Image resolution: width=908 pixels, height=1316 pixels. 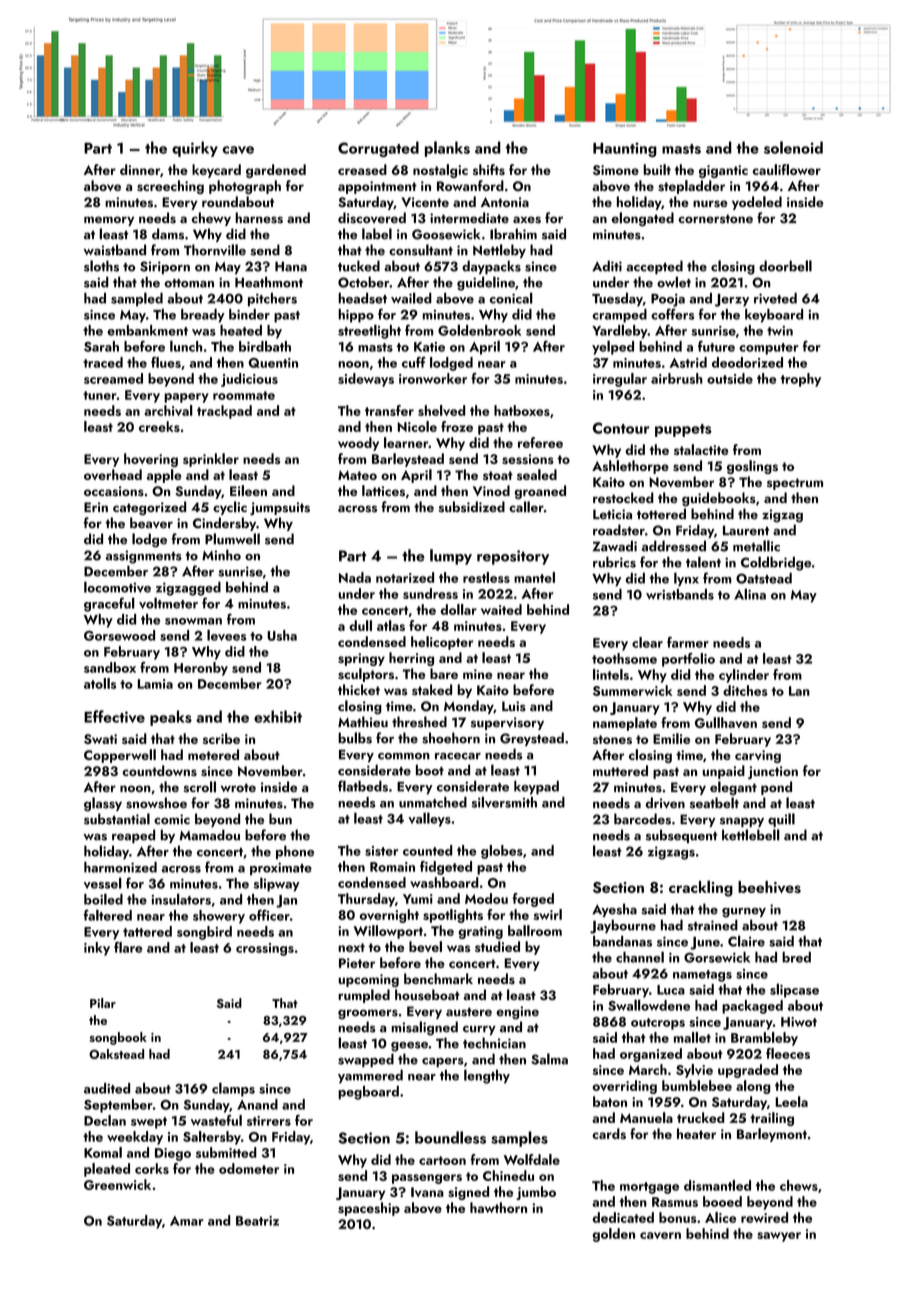 I want to click on swept, so click(x=149, y=1123).
